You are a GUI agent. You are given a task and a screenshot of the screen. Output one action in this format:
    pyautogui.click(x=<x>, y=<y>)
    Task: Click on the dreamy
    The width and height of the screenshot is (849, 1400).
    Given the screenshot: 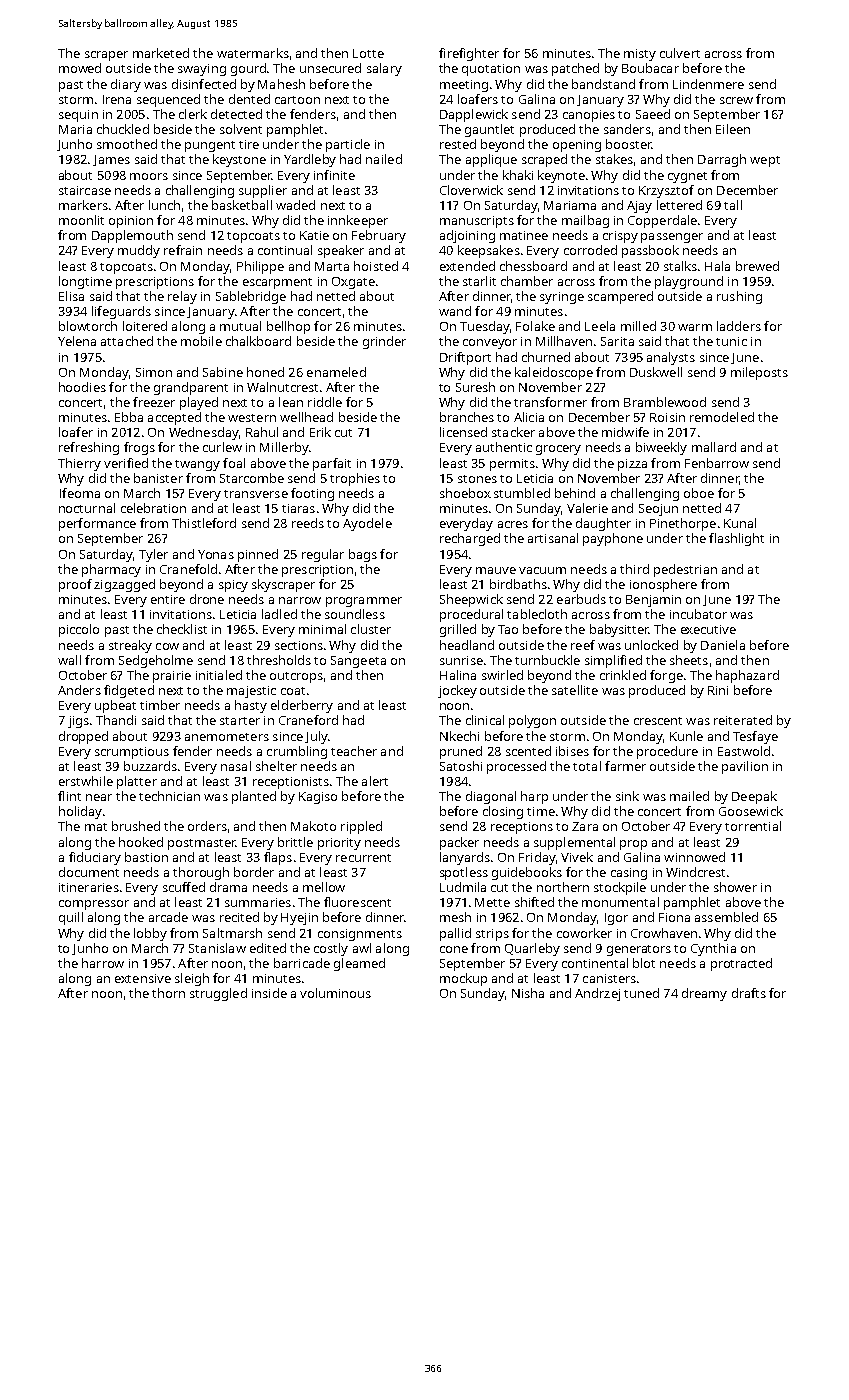 What is the action you would take?
    pyautogui.click(x=704, y=994)
